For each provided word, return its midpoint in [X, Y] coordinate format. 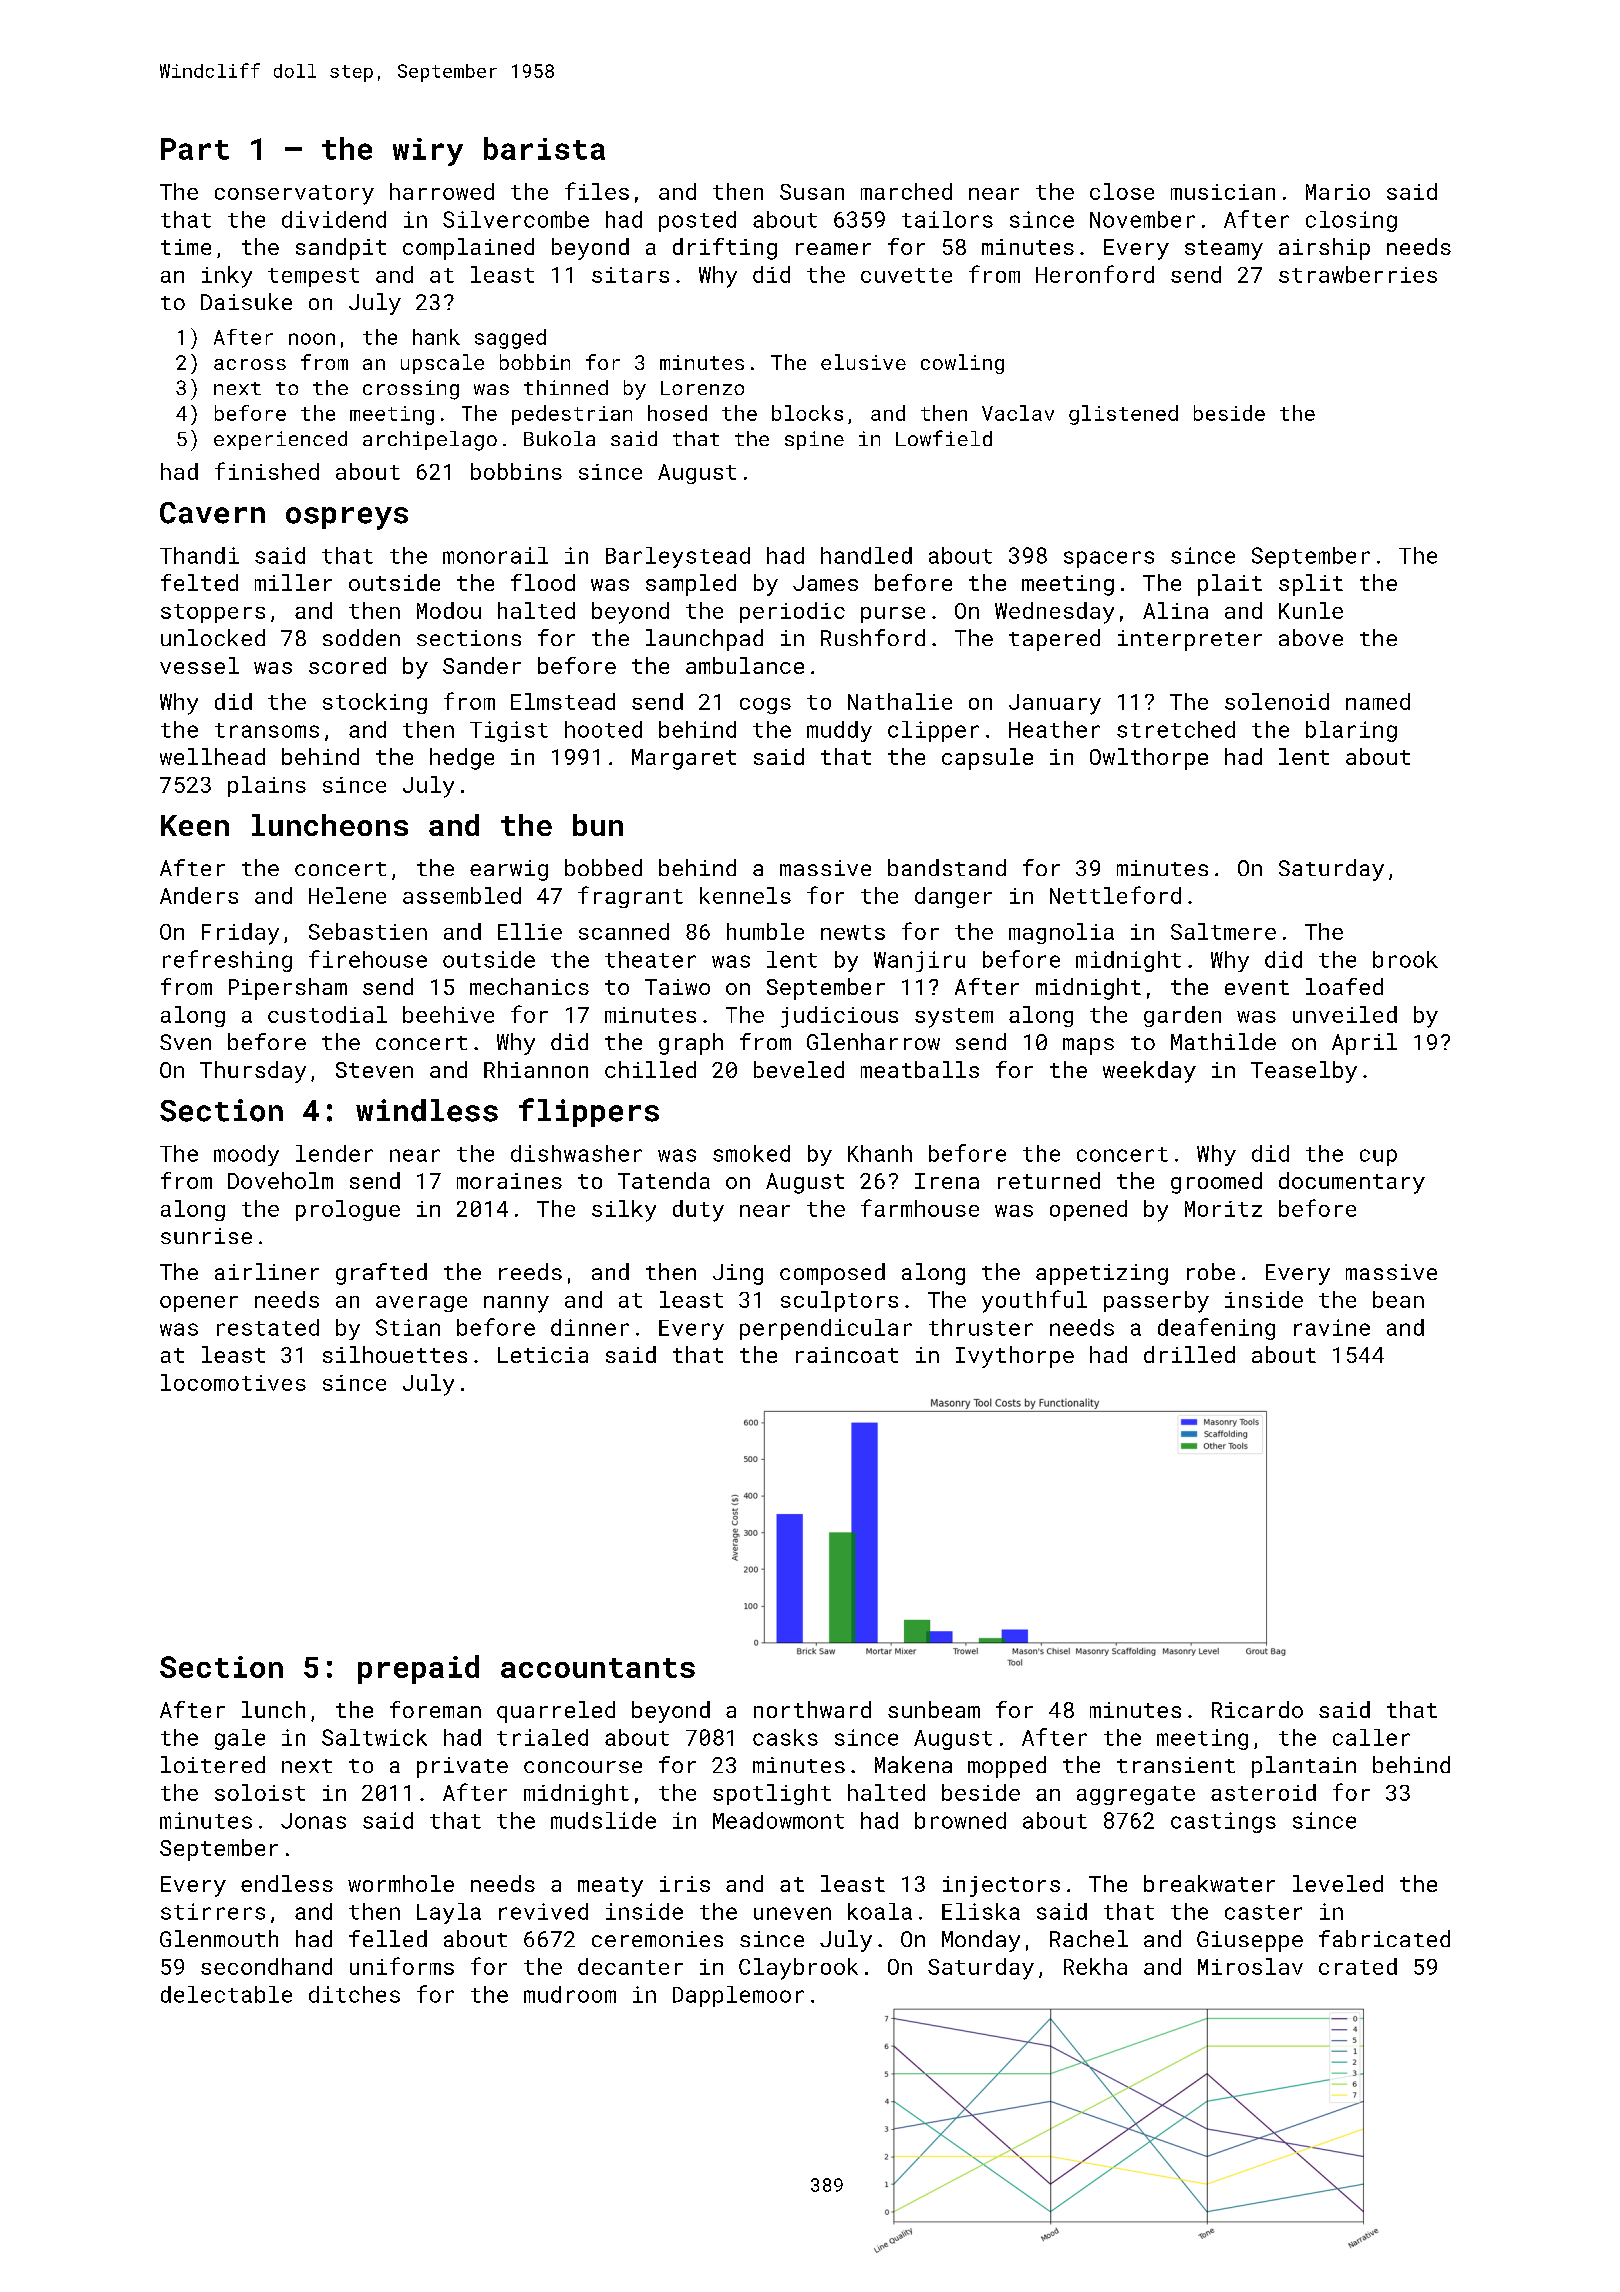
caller [1371, 1737]
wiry [428, 152]
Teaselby [1304, 1072]
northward [812, 1709]
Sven [185, 1042]
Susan [812, 192]
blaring [1351, 731]
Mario [1338, 192]
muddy [839, 731]
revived [543, 1911]
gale [240, 1739]
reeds [530, 1271]
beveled [799, 1069]
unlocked [213, 637]
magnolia [1061, 933]
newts [853, 932]
